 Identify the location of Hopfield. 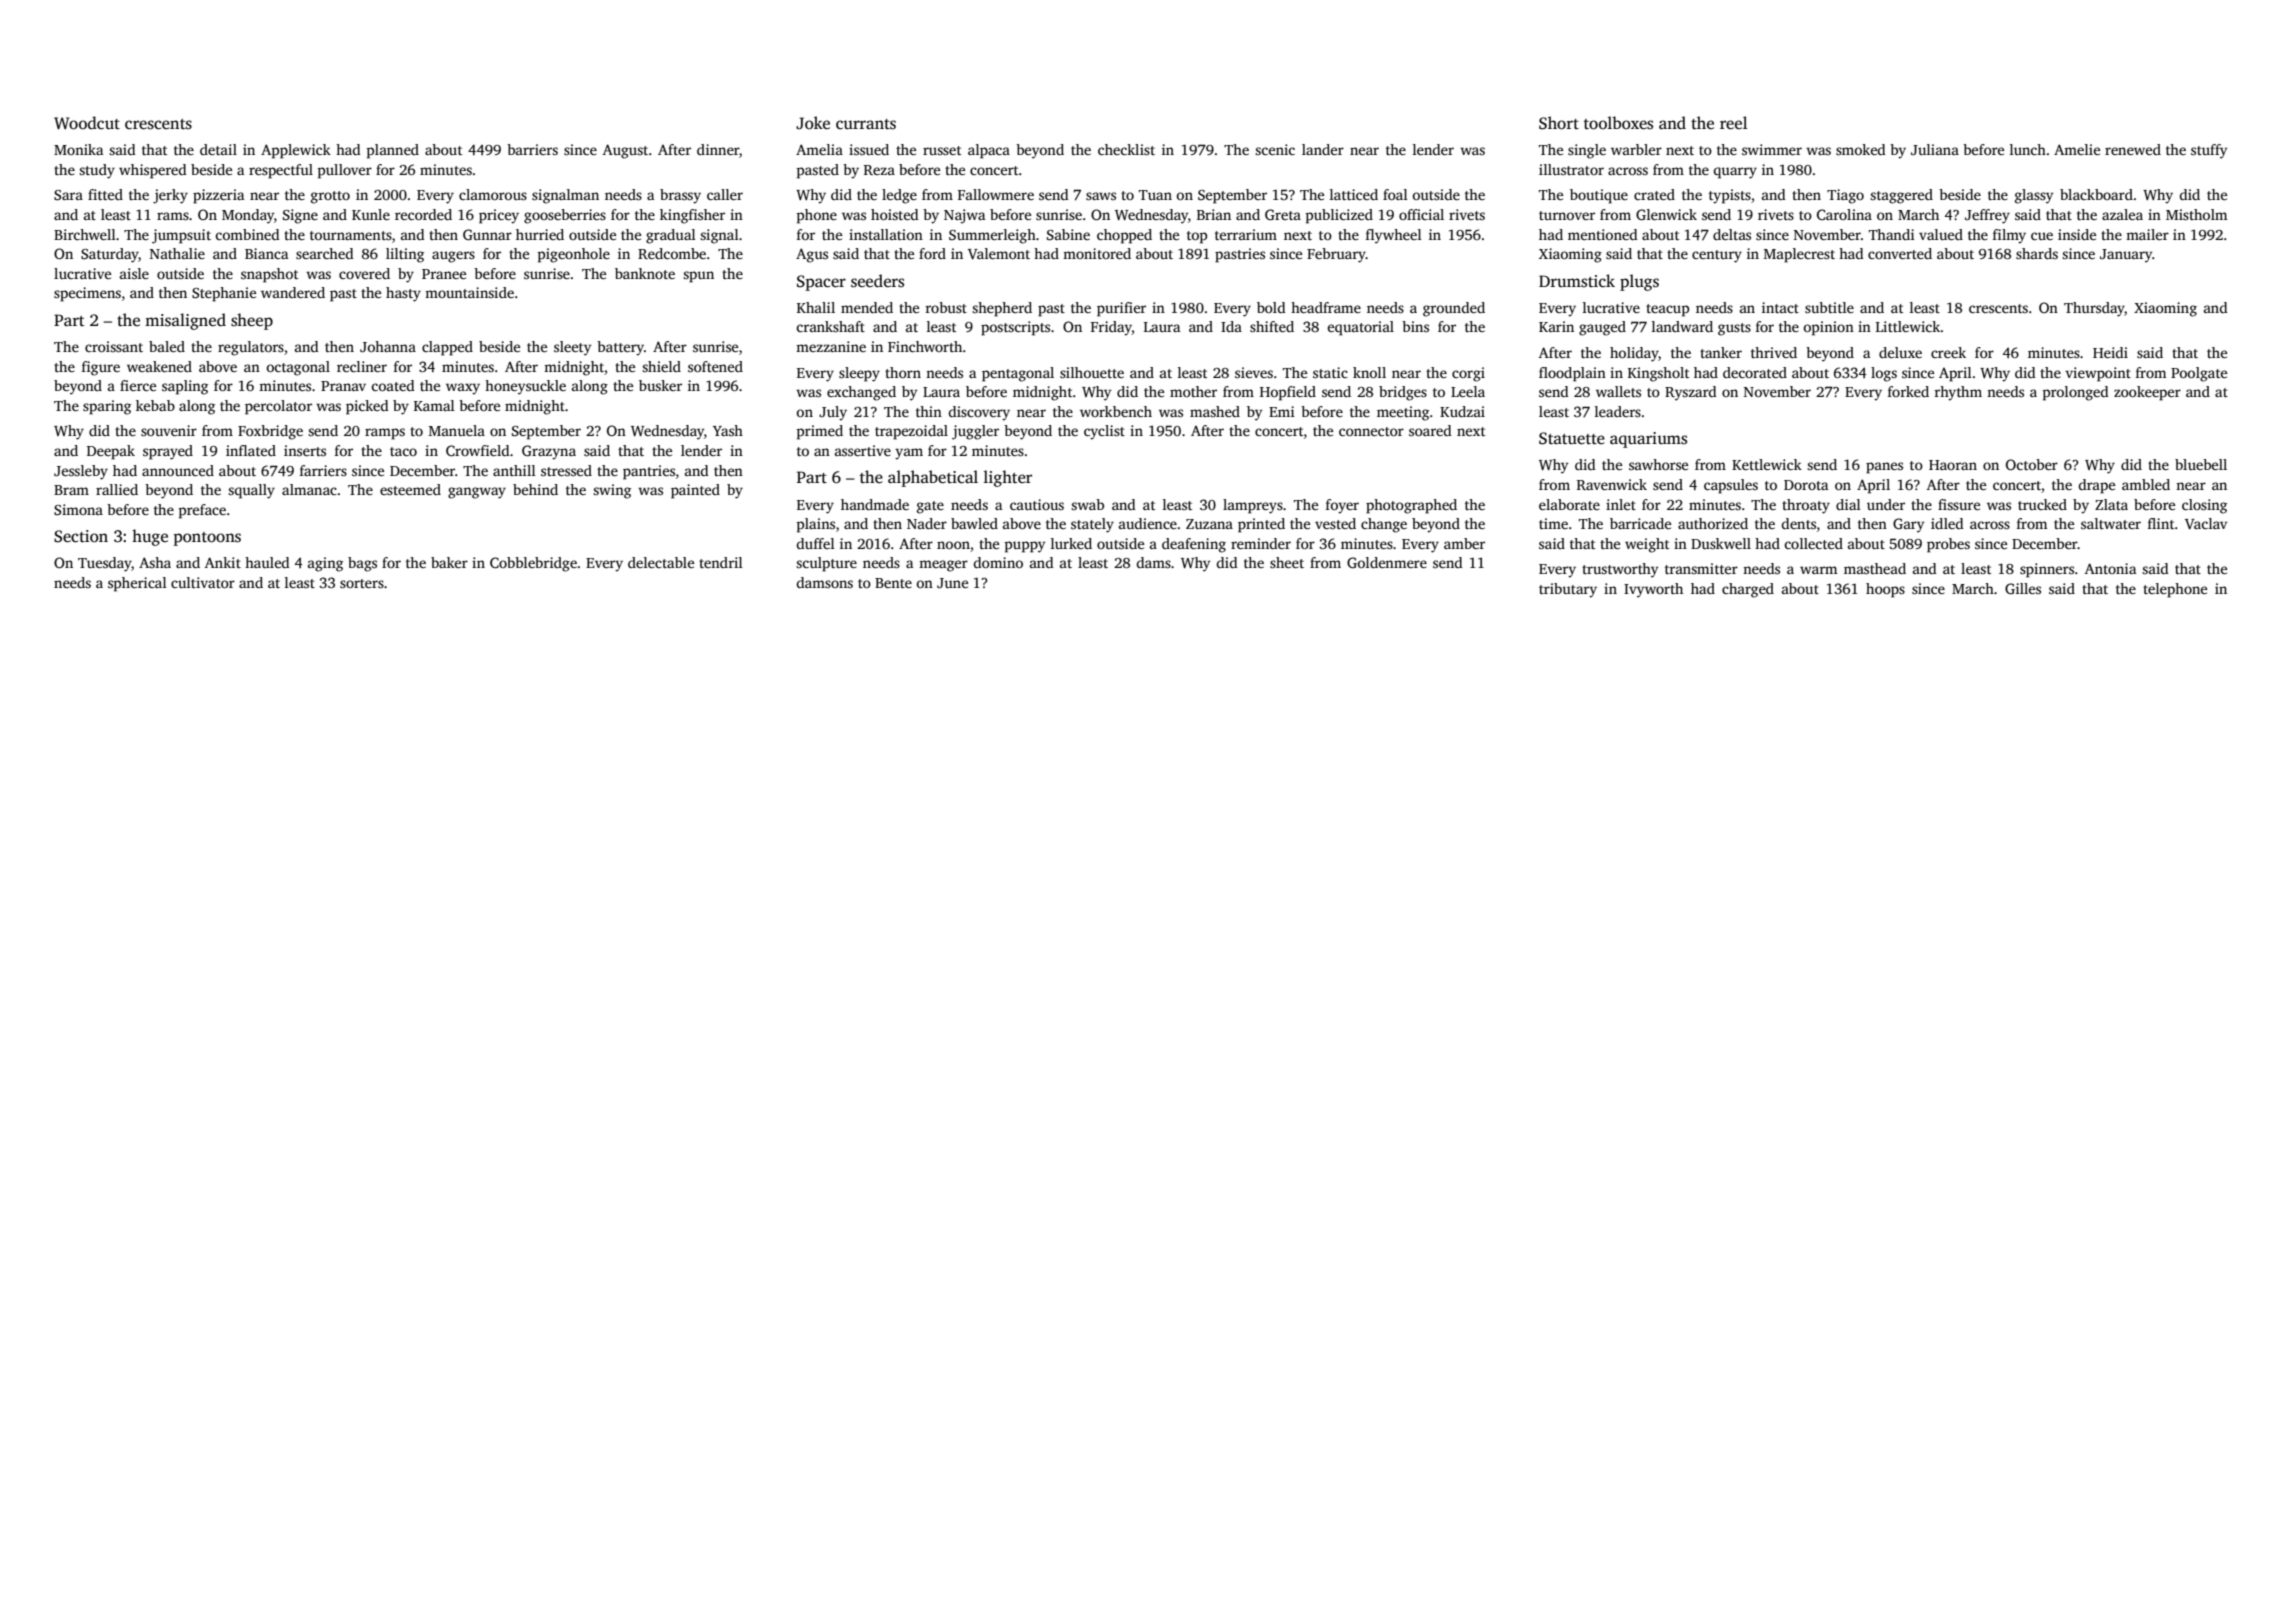
(1288, 393).
